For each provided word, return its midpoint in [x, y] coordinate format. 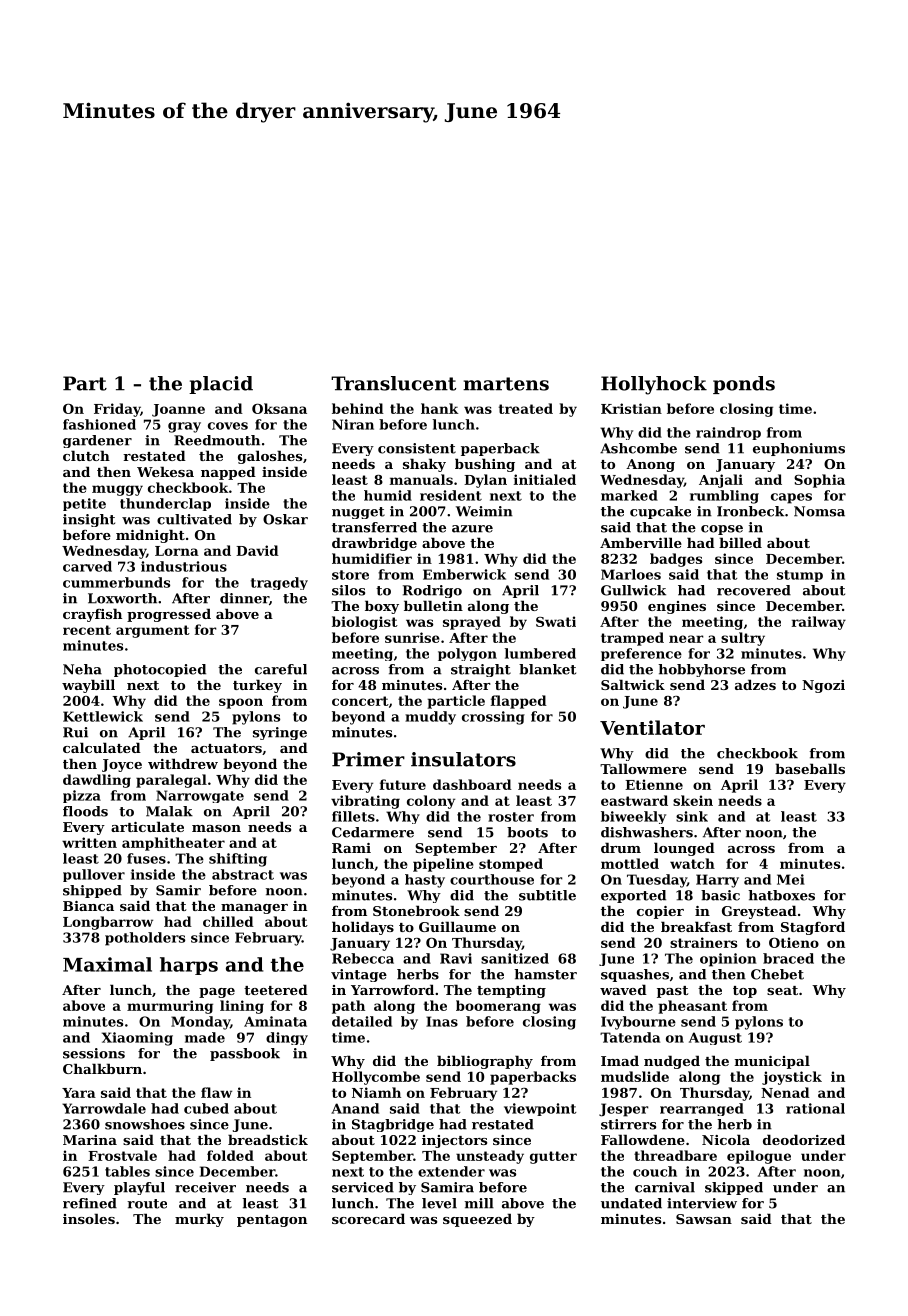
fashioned [99, 424]
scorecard [368, 1218]
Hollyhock [654, 385]
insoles [89, 1218]
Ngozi [823, 686]
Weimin [484, 511]
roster [511, 817]
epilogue [759, 1157]
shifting [238, 860]
